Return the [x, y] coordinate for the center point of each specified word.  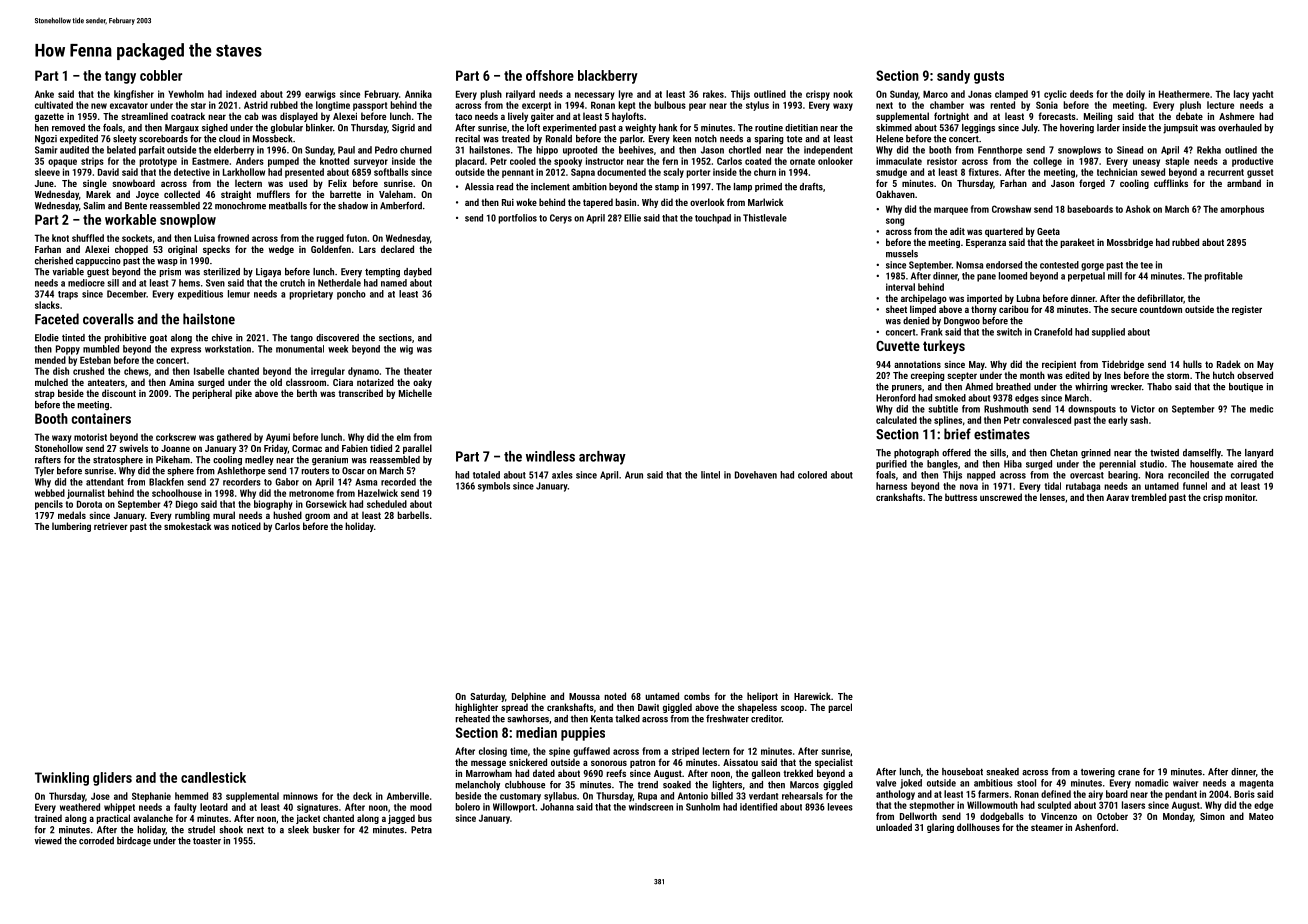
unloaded [894, 827]
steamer [1047, 827]
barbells [413, 515]
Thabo [1159, 387]
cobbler [161, 75]
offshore [550, 75]
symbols [494, 487]
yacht [1262, 95]
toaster [207, 841]
